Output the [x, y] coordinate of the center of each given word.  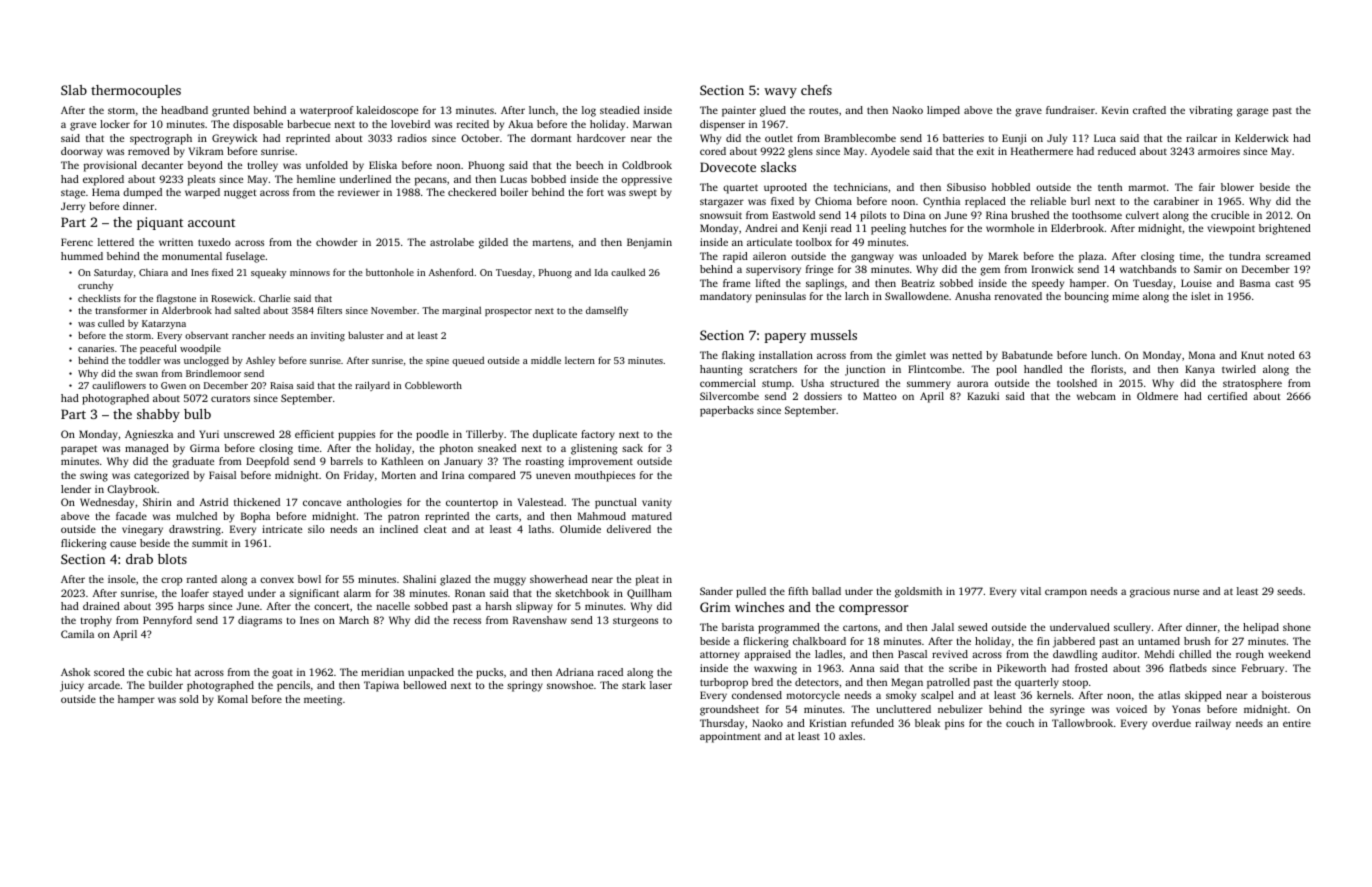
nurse [1186, 592]
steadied [620, 110]
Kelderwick [1262, 138]
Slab [74, 90]
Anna [862, 668]
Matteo [880, 396]
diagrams [260, 621]
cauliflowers [119, 385]
